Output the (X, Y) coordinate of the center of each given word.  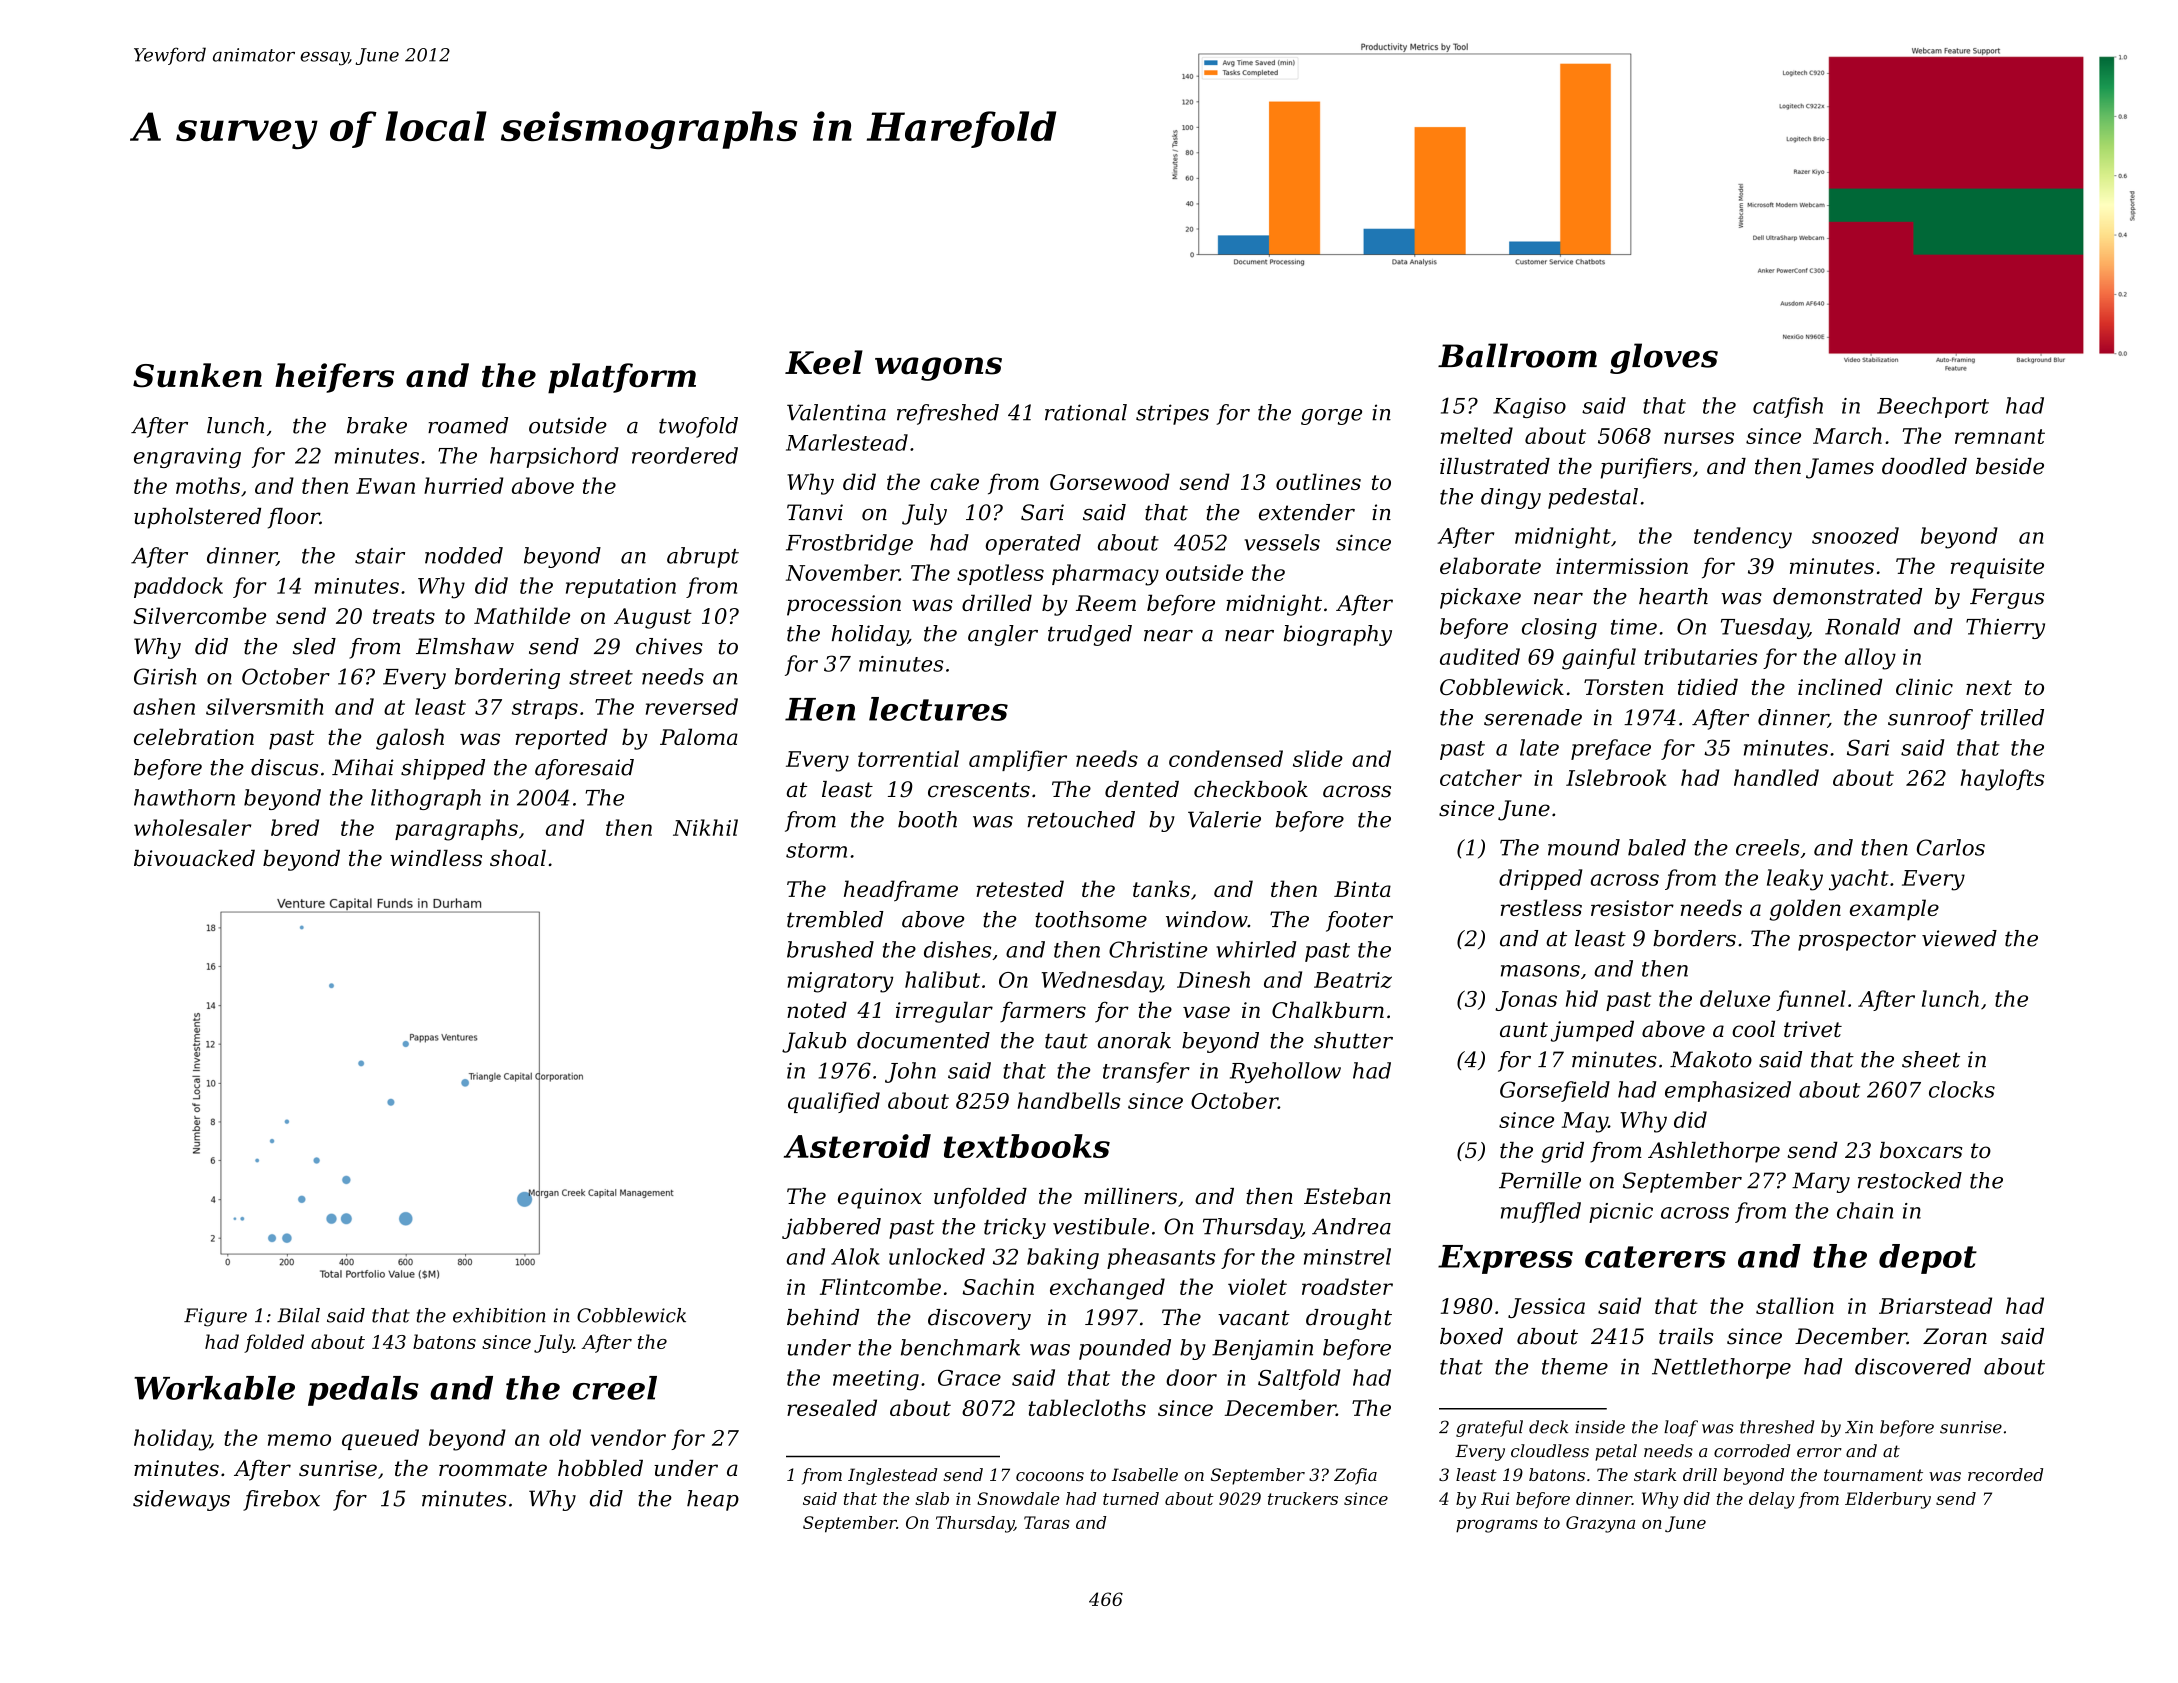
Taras (1047, 1522)
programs (1497, 1526)
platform (622, 378)
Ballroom (1517, 355)
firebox (281, 1500)
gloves (1664, 358)
